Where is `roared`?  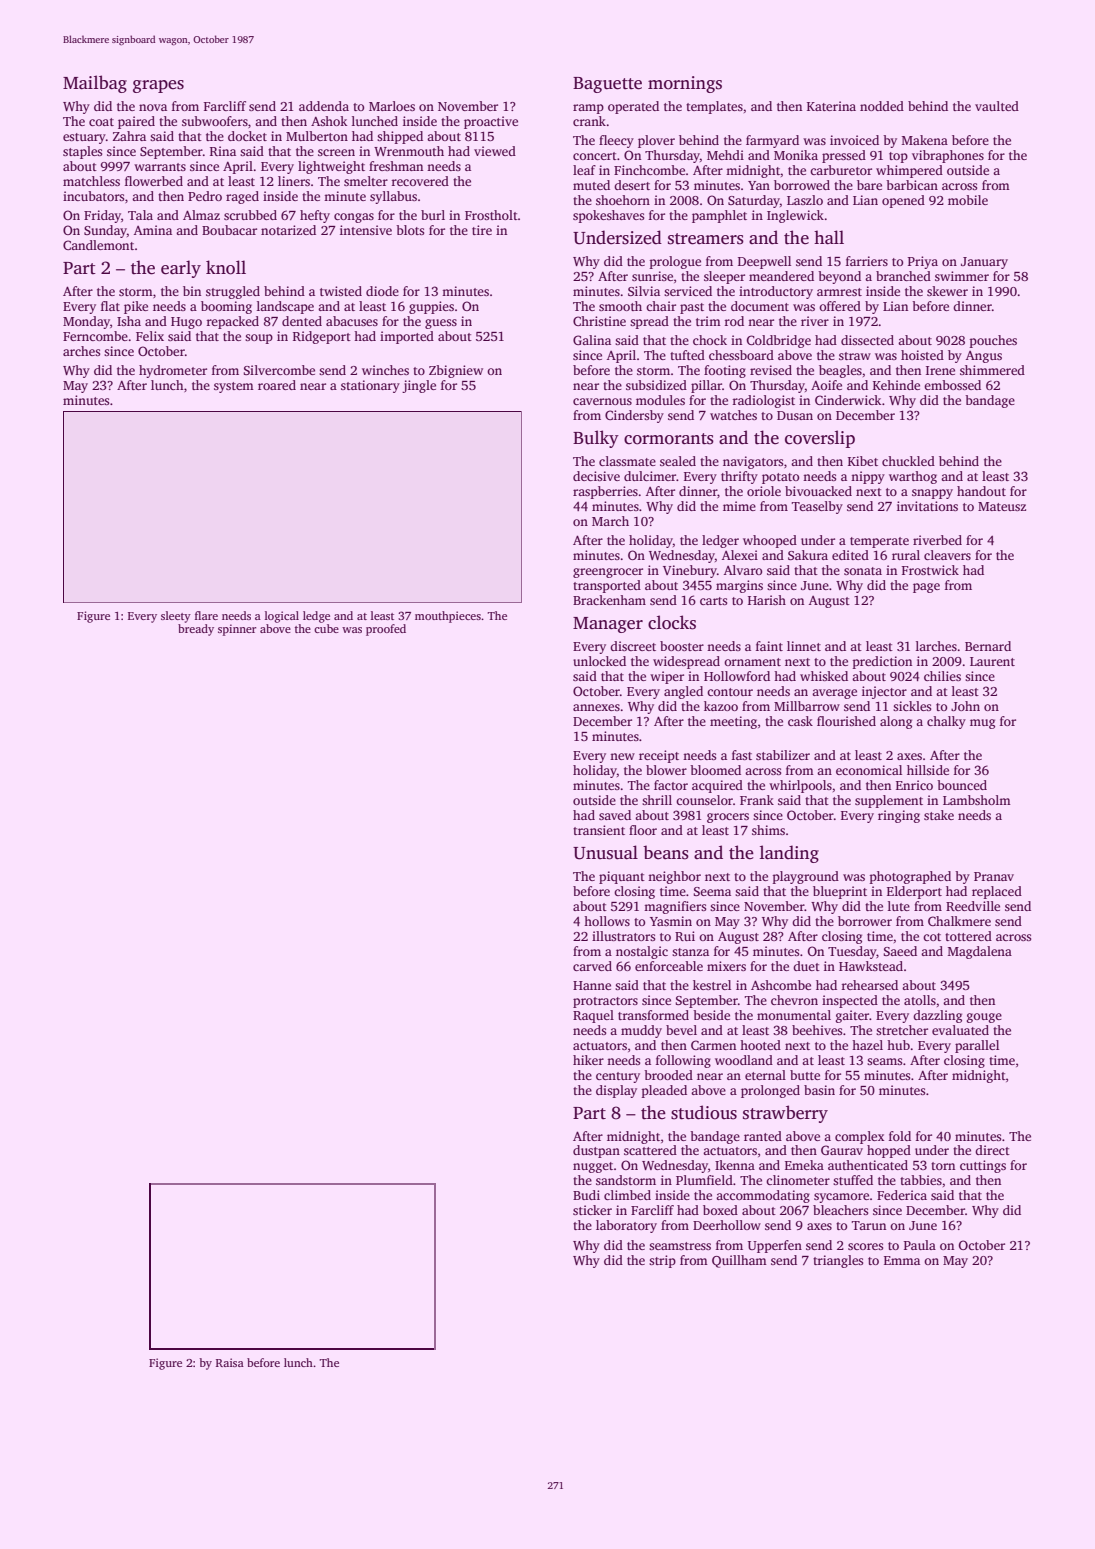
roared is located at coordinates (277, 385).
